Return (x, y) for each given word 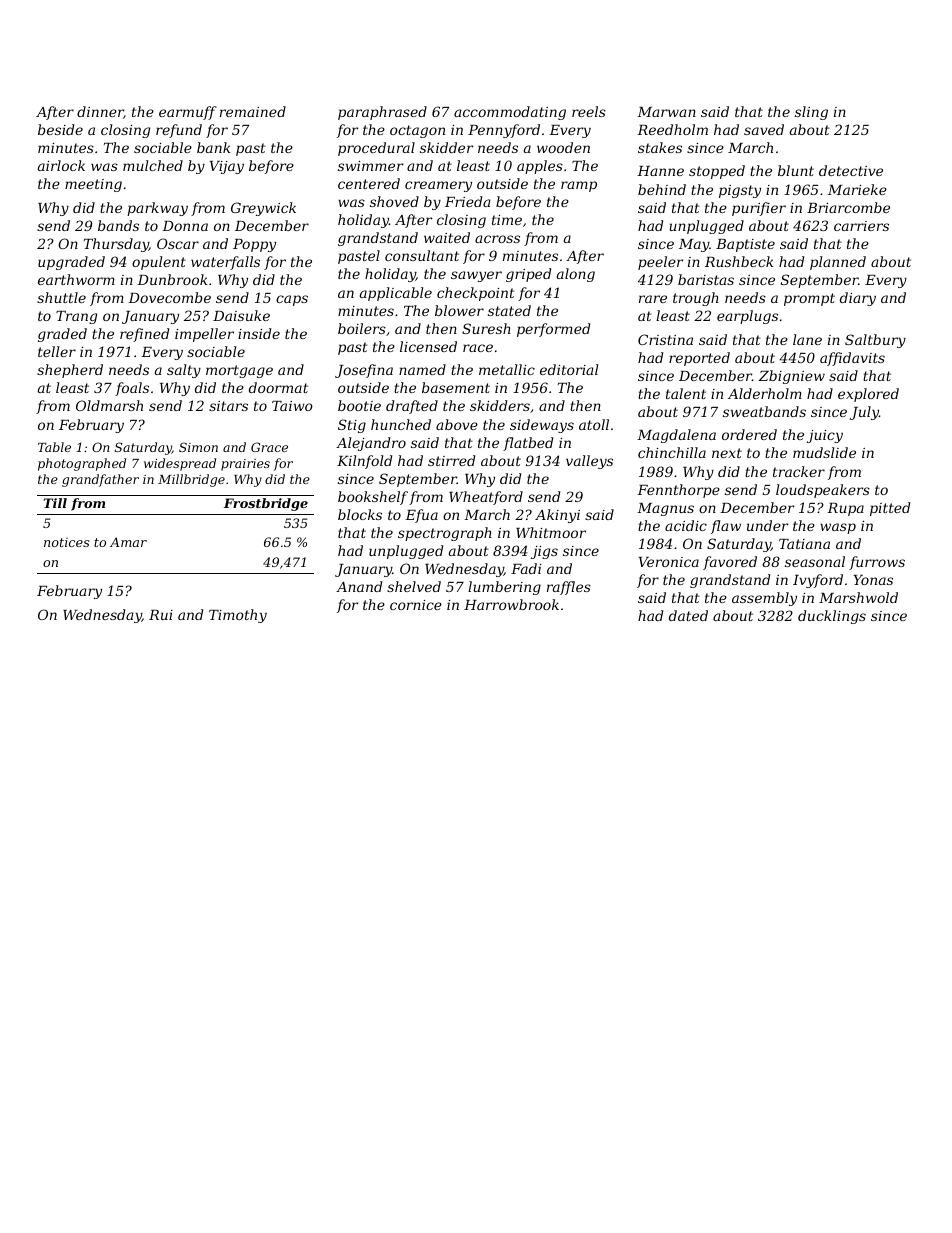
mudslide (824, 452)
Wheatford (486, 498)
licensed (428, 346)
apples (540, 167)
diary (858, 299)
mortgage (239, 371)
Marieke (857, 189)
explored (868, 395)
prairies (245, 465)
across (497, 239)
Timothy (238, 616)
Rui (161, 615)
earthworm (76, 279)
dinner (100, 112)
